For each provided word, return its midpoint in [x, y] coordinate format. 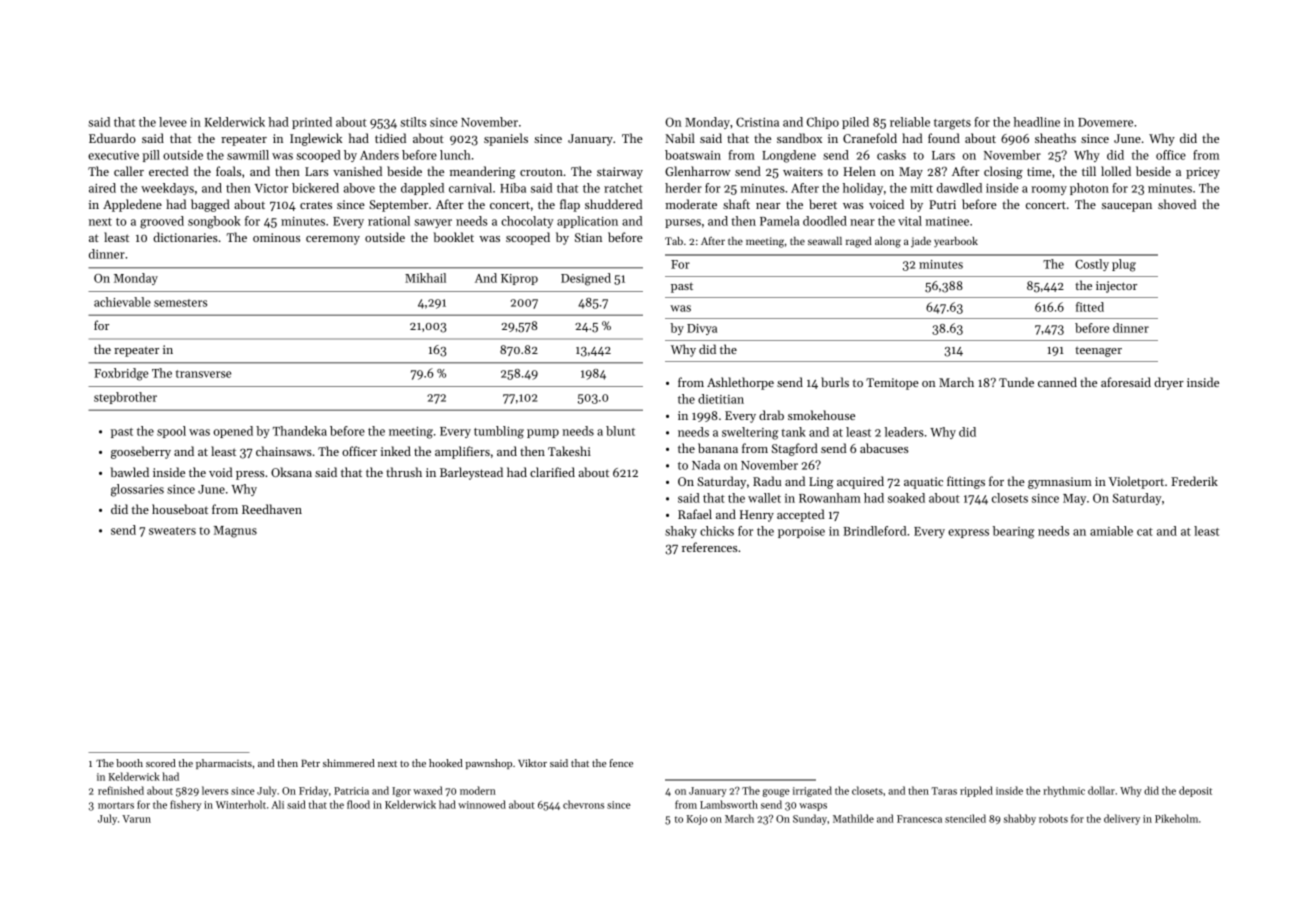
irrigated [812, 791]
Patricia [351, 791]
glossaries [137, 490]
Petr [310, 763]
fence [621, 763]
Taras [944, 791]
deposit [1195, 791]
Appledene [132, 205]
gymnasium [1060, 483]
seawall [825, 241]
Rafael [695, 514]
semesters [180, 303]
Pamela [779, 221]
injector [1116, 287]
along [888, 242]
